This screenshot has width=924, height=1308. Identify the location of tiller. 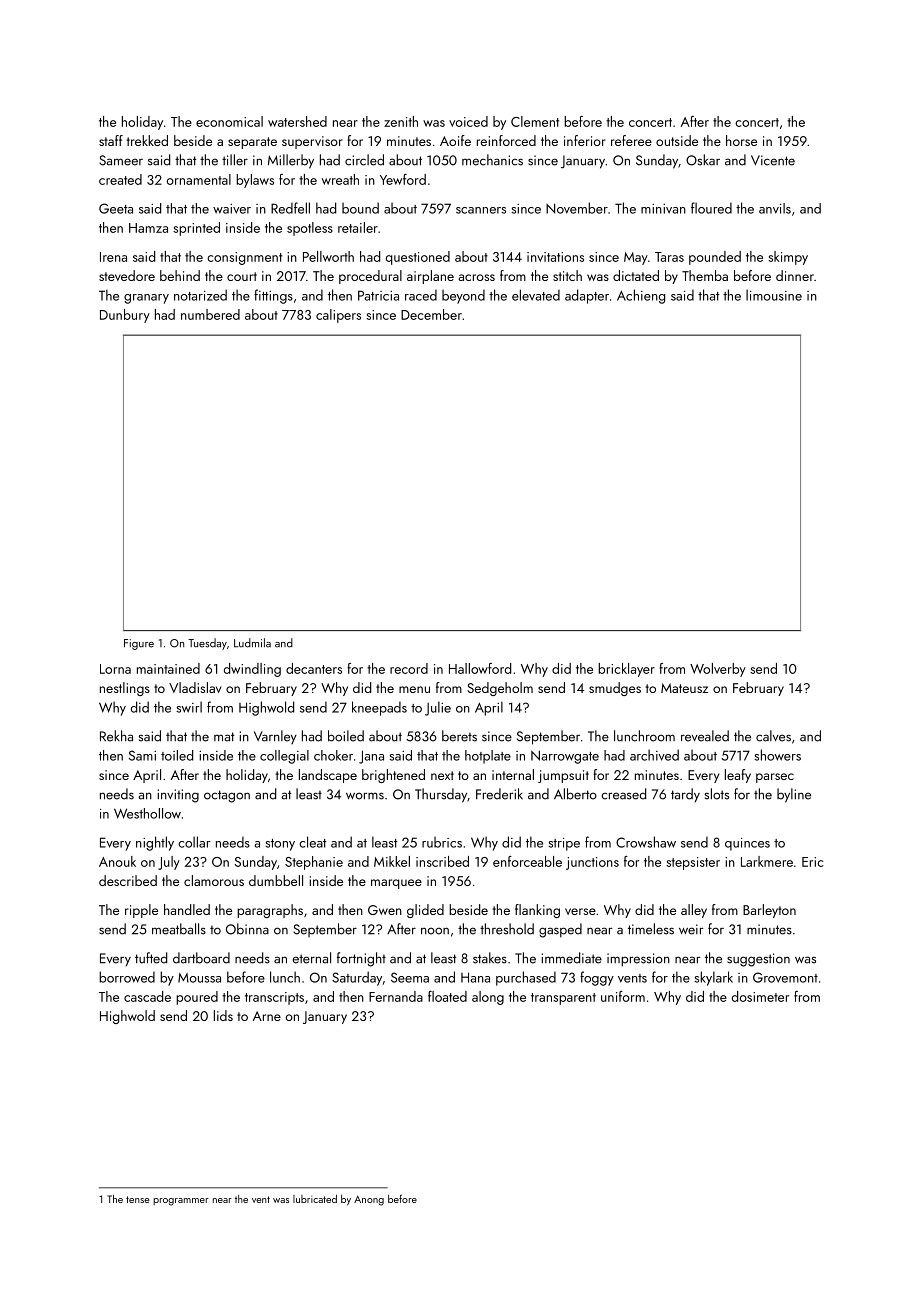
(235, 160).
